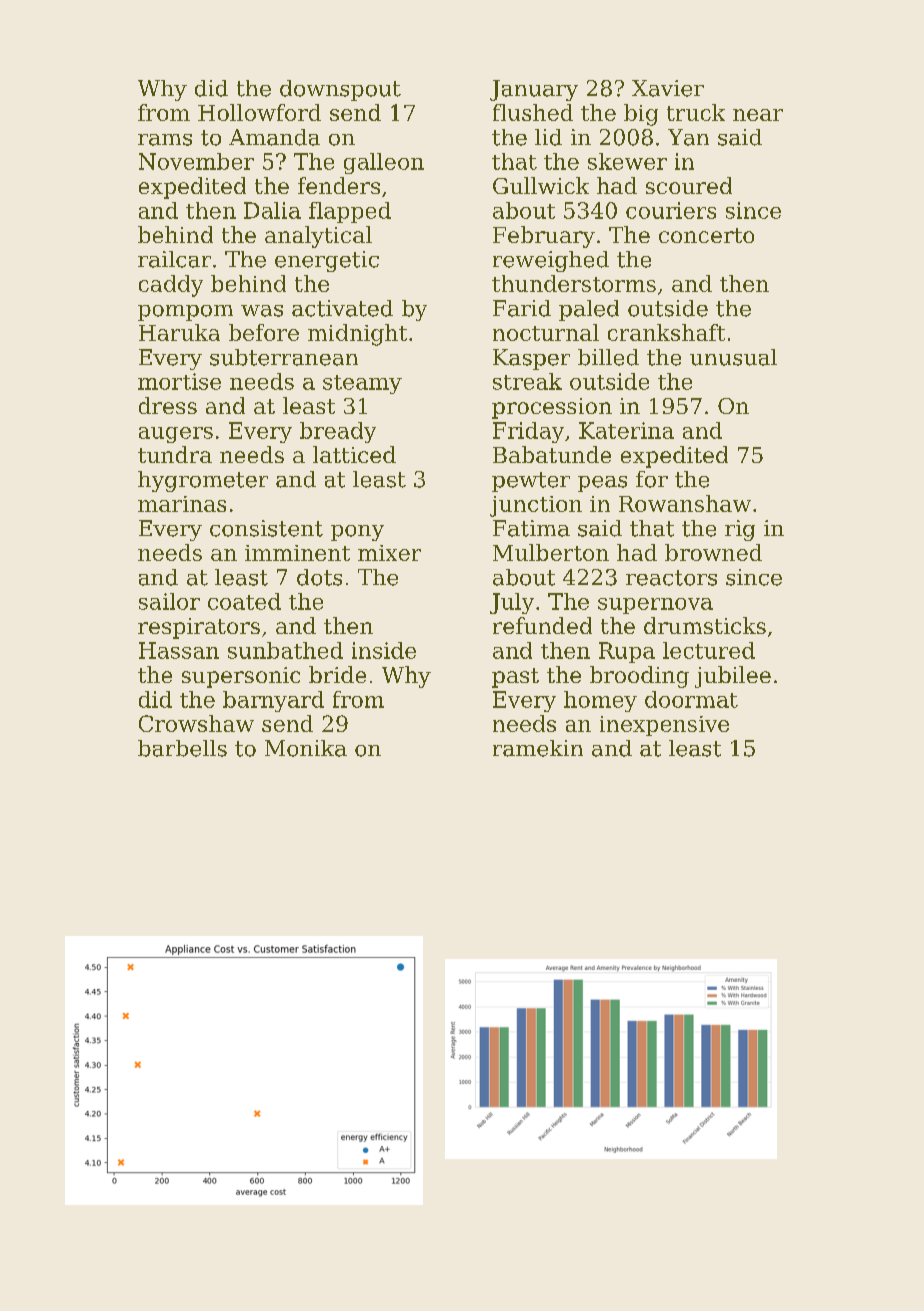 Image resolution: width=924 pixels, height=1311 pixels. I want to click on hygrometer, so click(203, 481).
